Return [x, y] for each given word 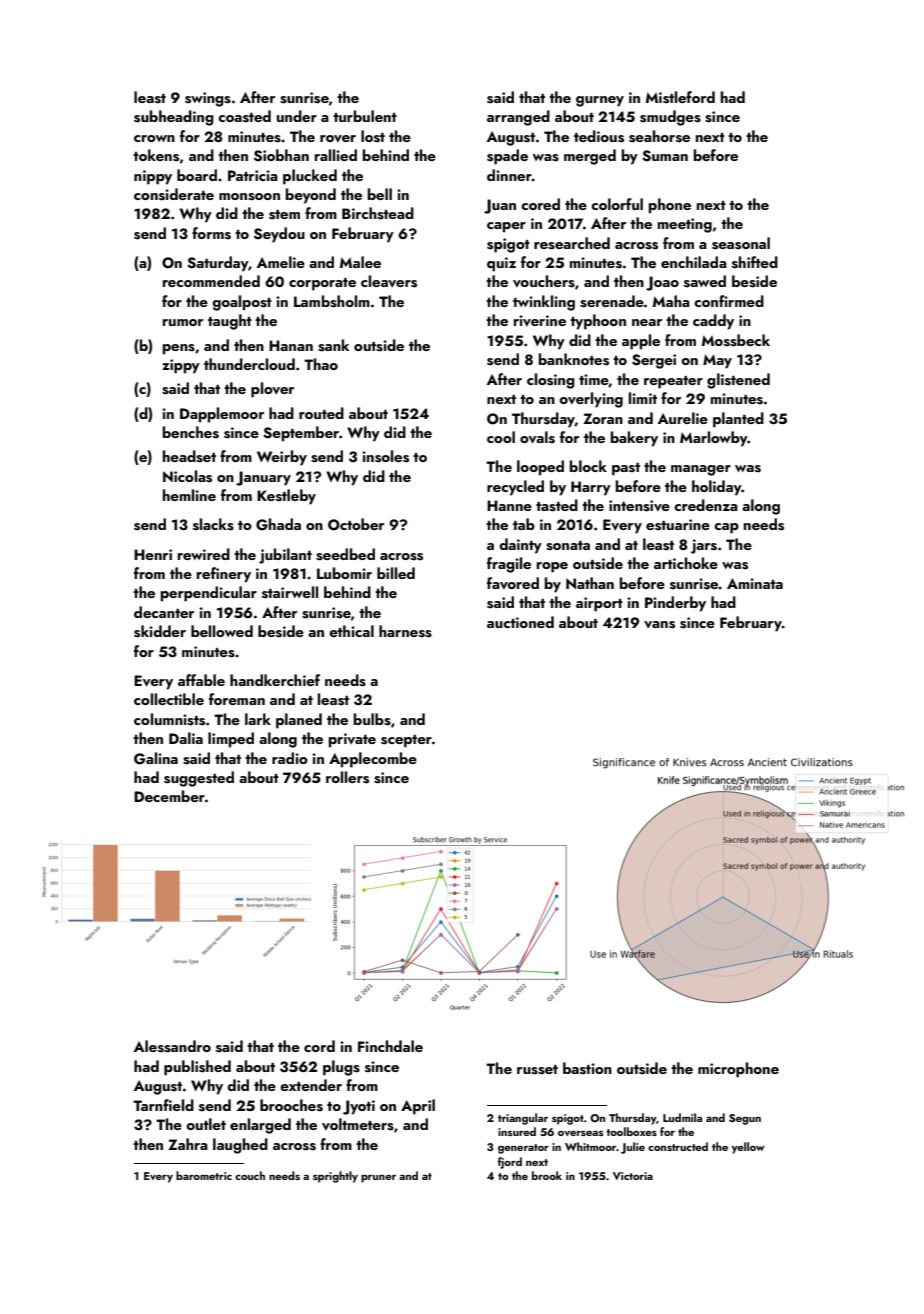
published [197, 1068]
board [197, 175]
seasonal [741, 243]
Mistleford [680, 97]
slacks [213, 524]
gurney [600, 101]
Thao [321, 364]
